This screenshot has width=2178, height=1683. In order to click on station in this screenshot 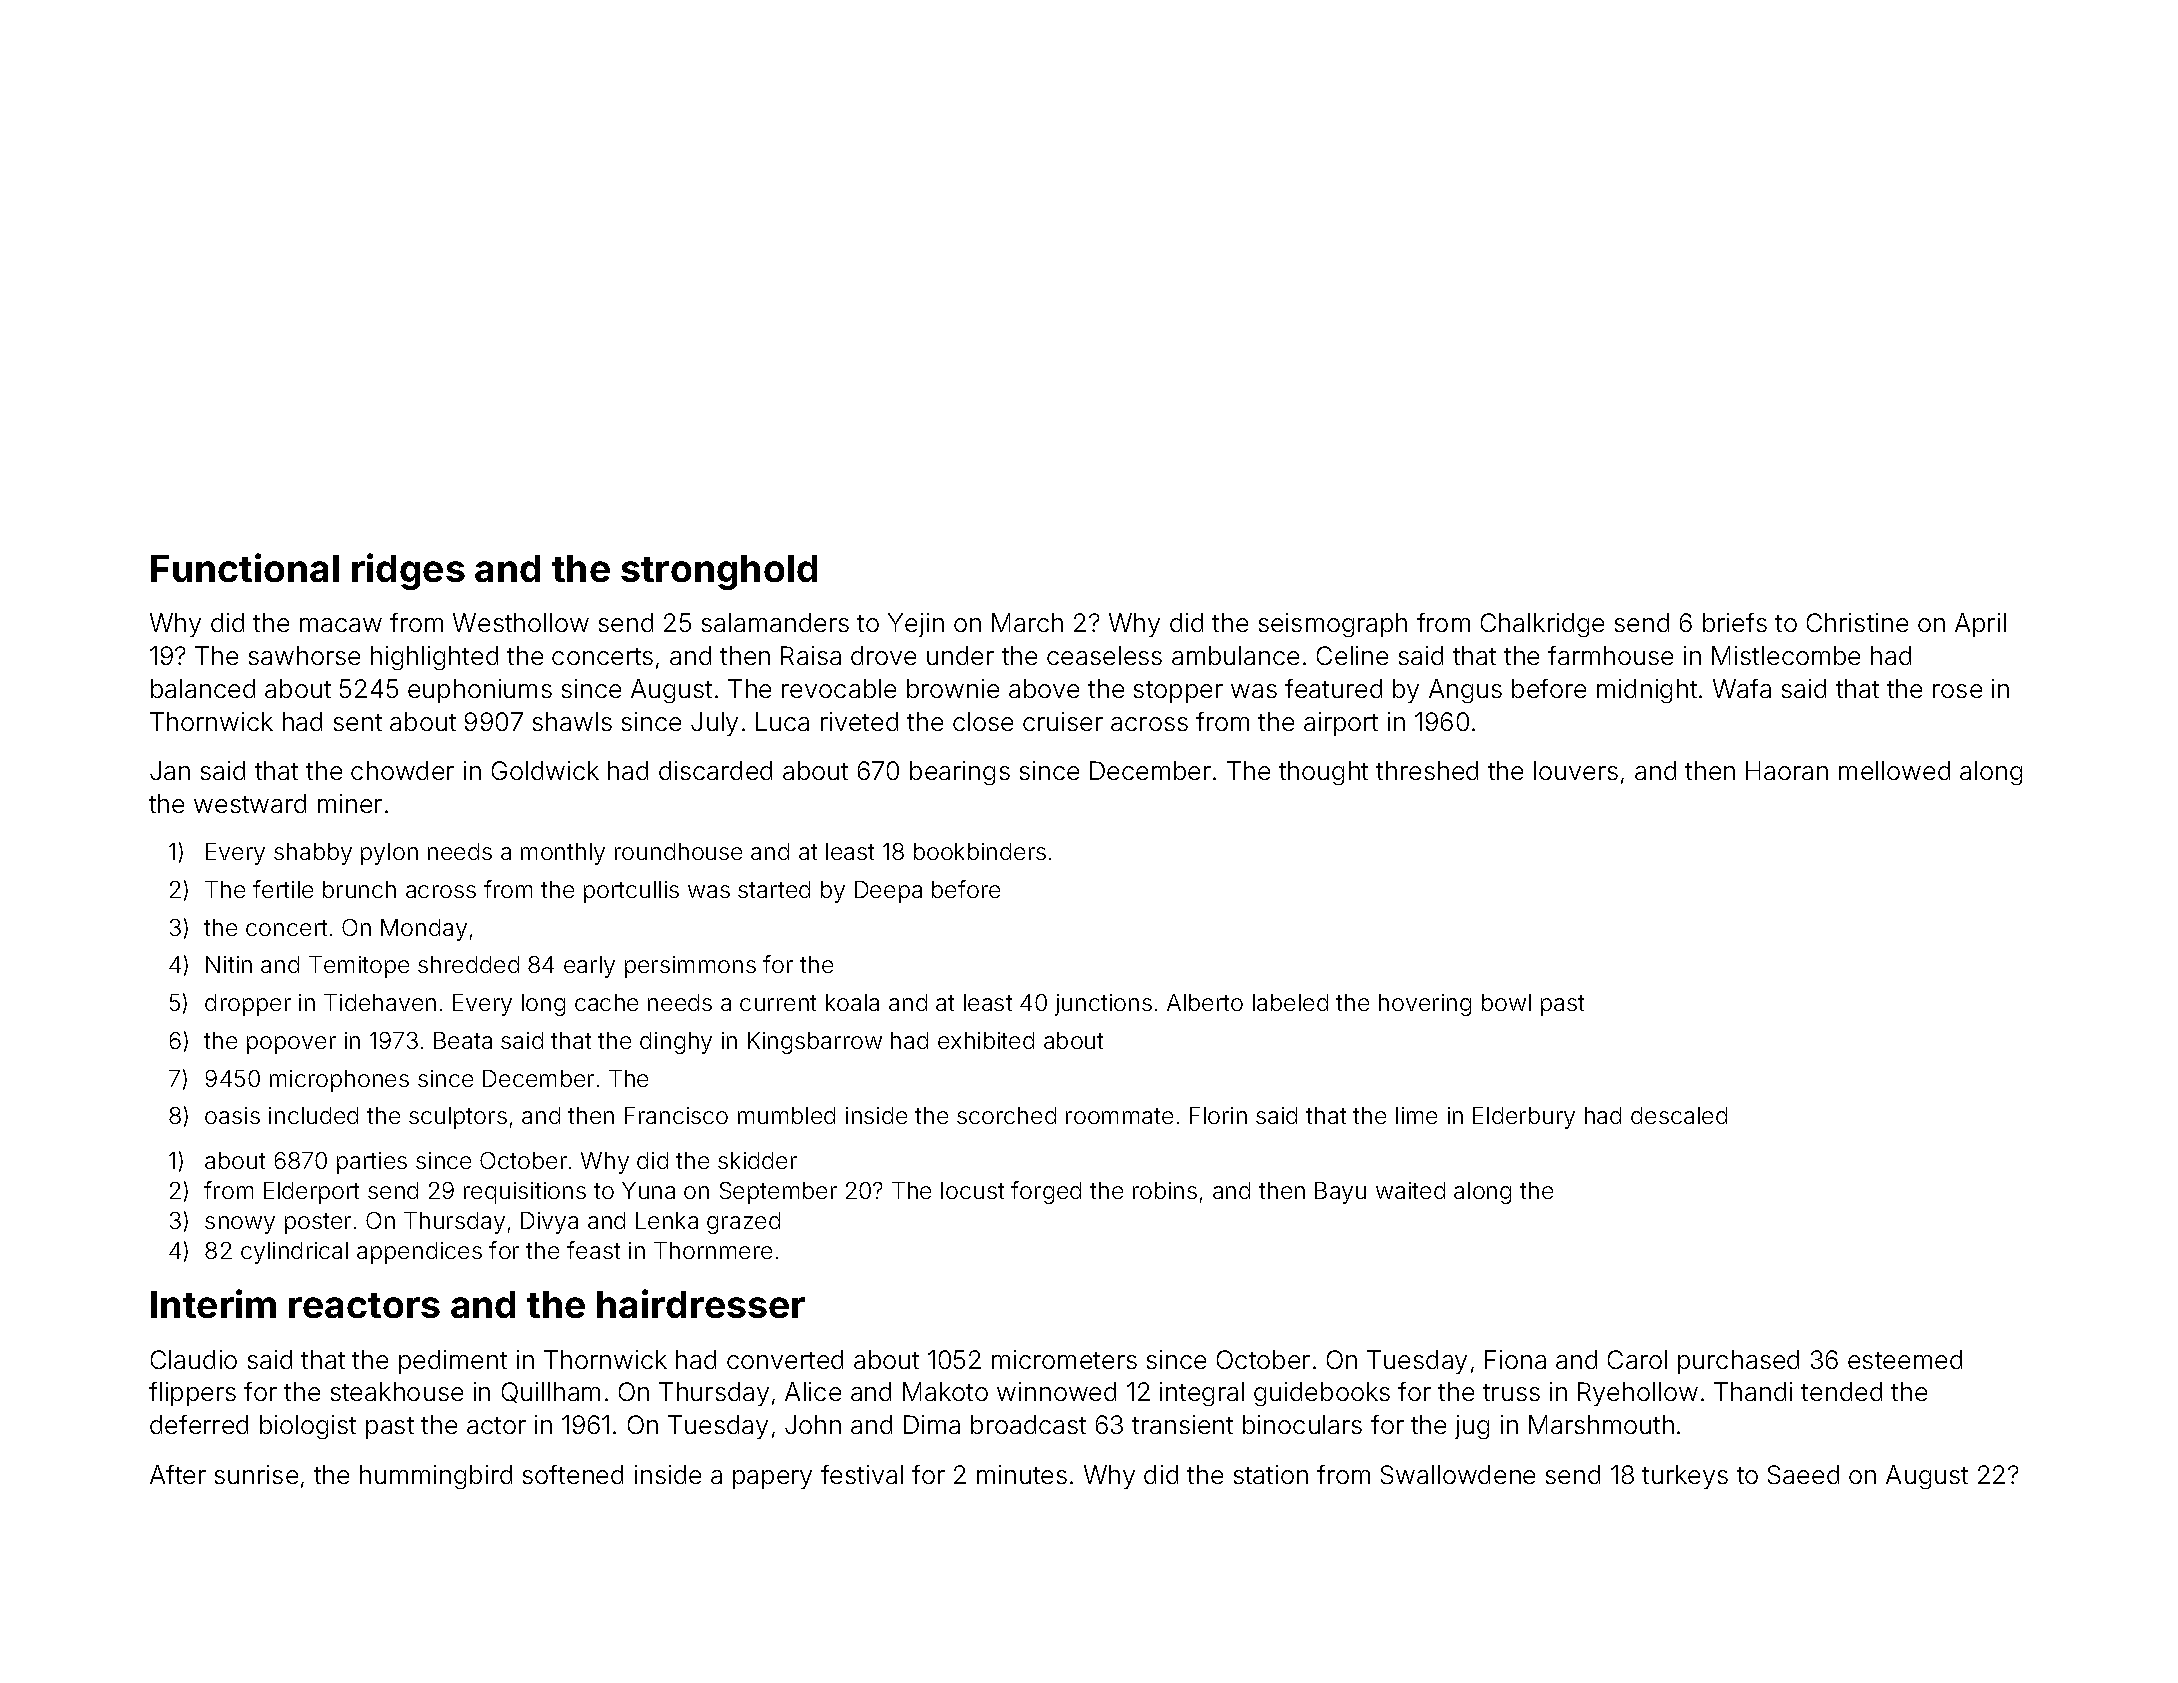, I will do `click(1271, 1474)`.
